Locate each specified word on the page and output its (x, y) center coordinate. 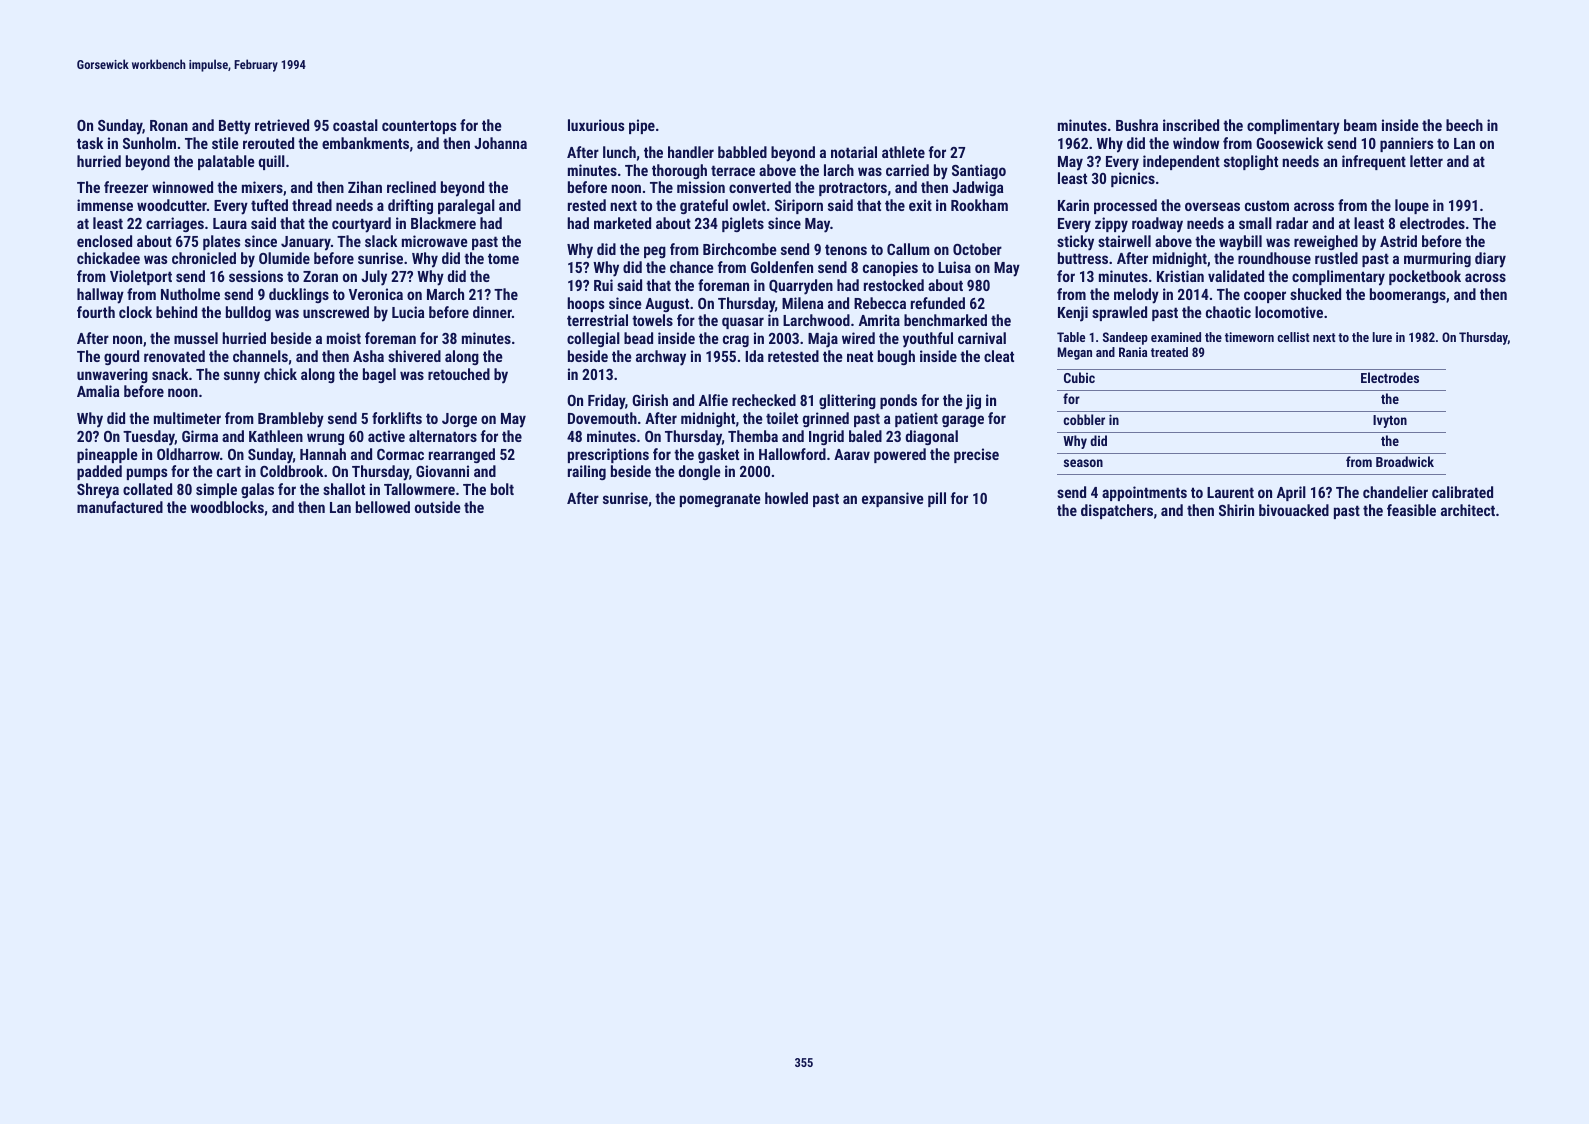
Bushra (1137, 125)
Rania (1133, 352)
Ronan (169, 125)
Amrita (879, 320)
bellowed (383, 507)
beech (1464, 125)
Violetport (141, 277)
